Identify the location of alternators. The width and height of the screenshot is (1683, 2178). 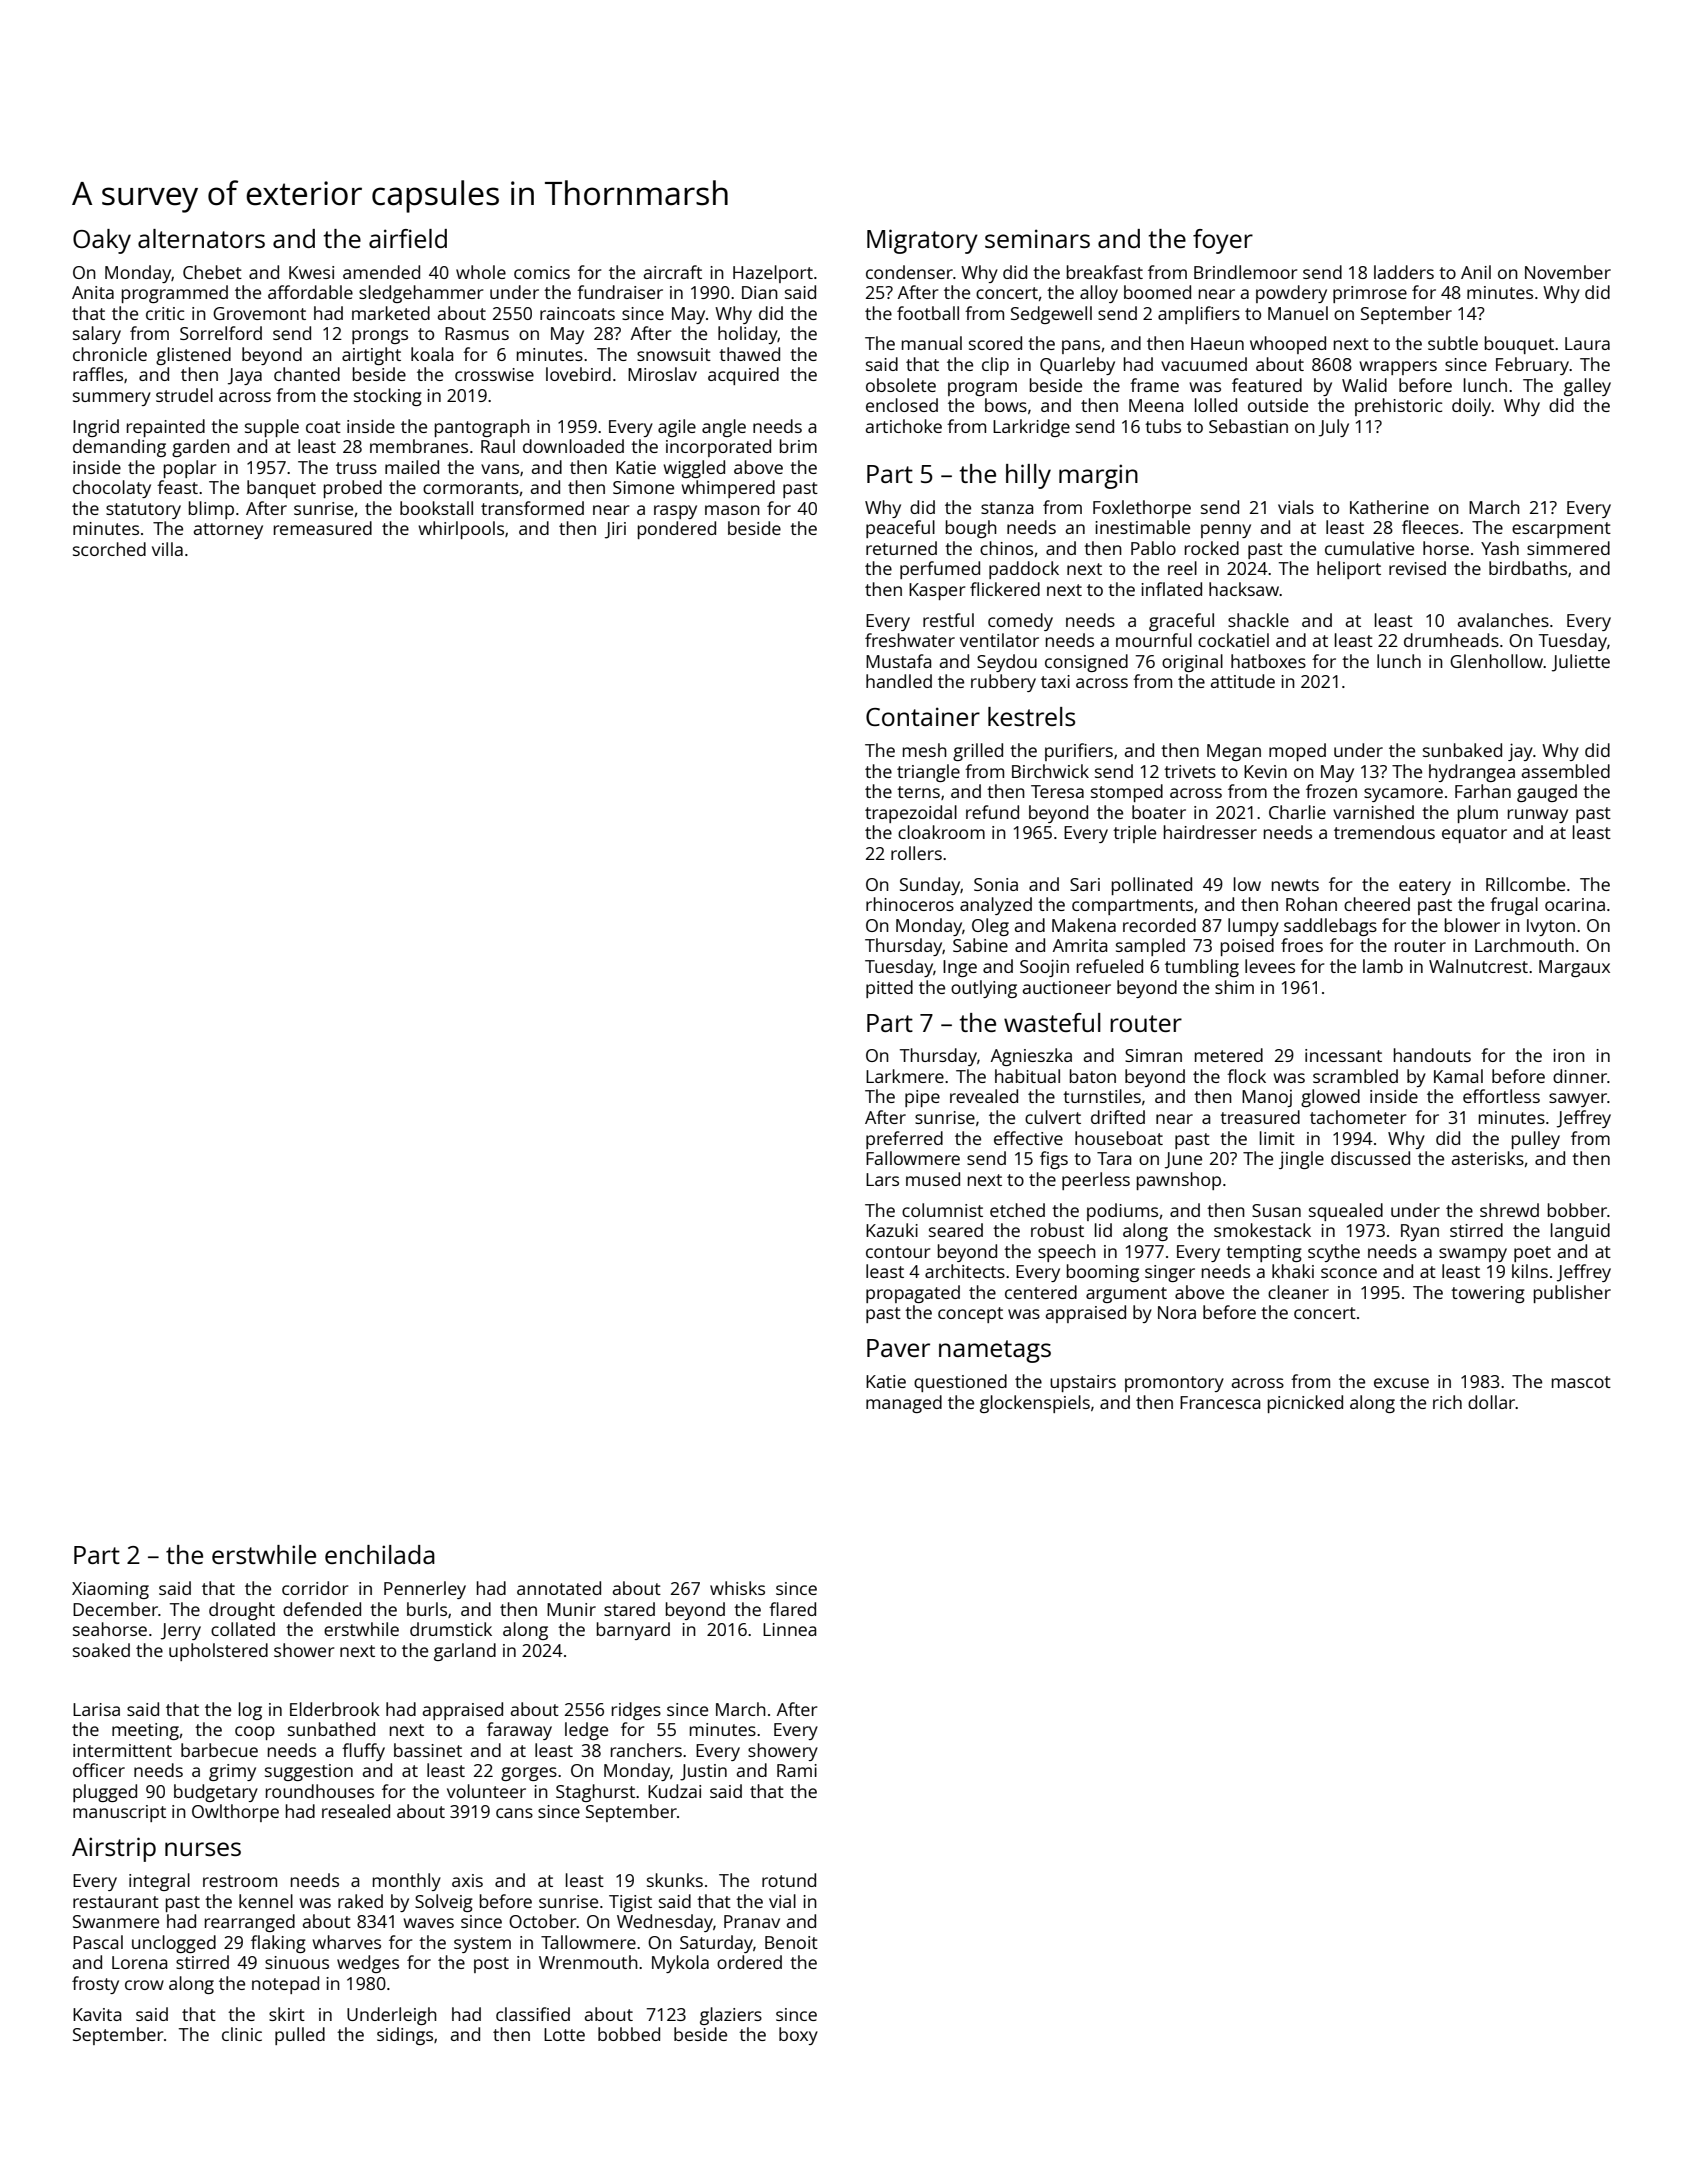
(201, 238).
